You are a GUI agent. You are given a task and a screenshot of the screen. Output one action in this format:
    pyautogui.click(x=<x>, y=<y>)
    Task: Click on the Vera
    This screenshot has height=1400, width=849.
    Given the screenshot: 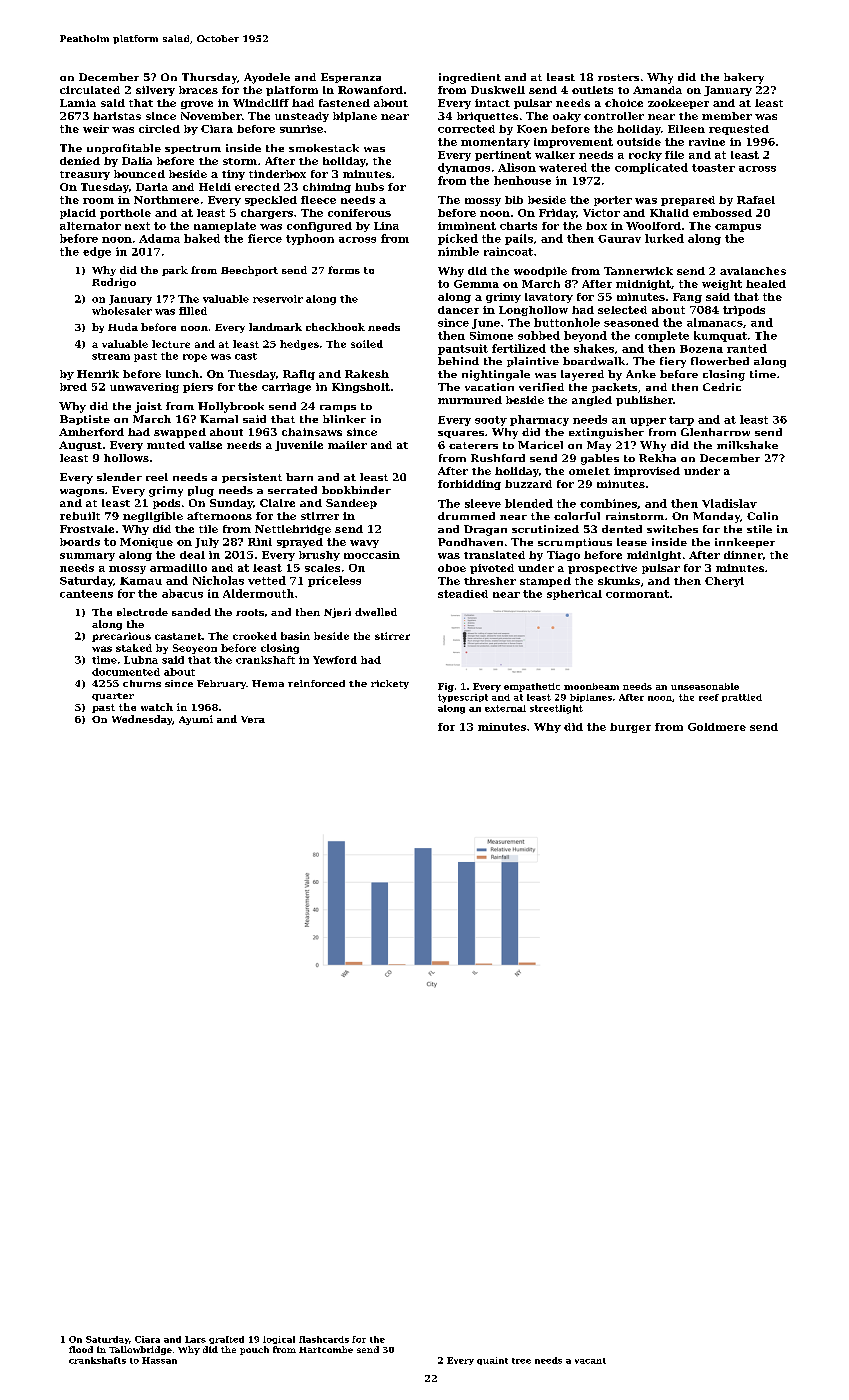 What is the action you would take?
    pyautogui.click(x=253, y=719)
